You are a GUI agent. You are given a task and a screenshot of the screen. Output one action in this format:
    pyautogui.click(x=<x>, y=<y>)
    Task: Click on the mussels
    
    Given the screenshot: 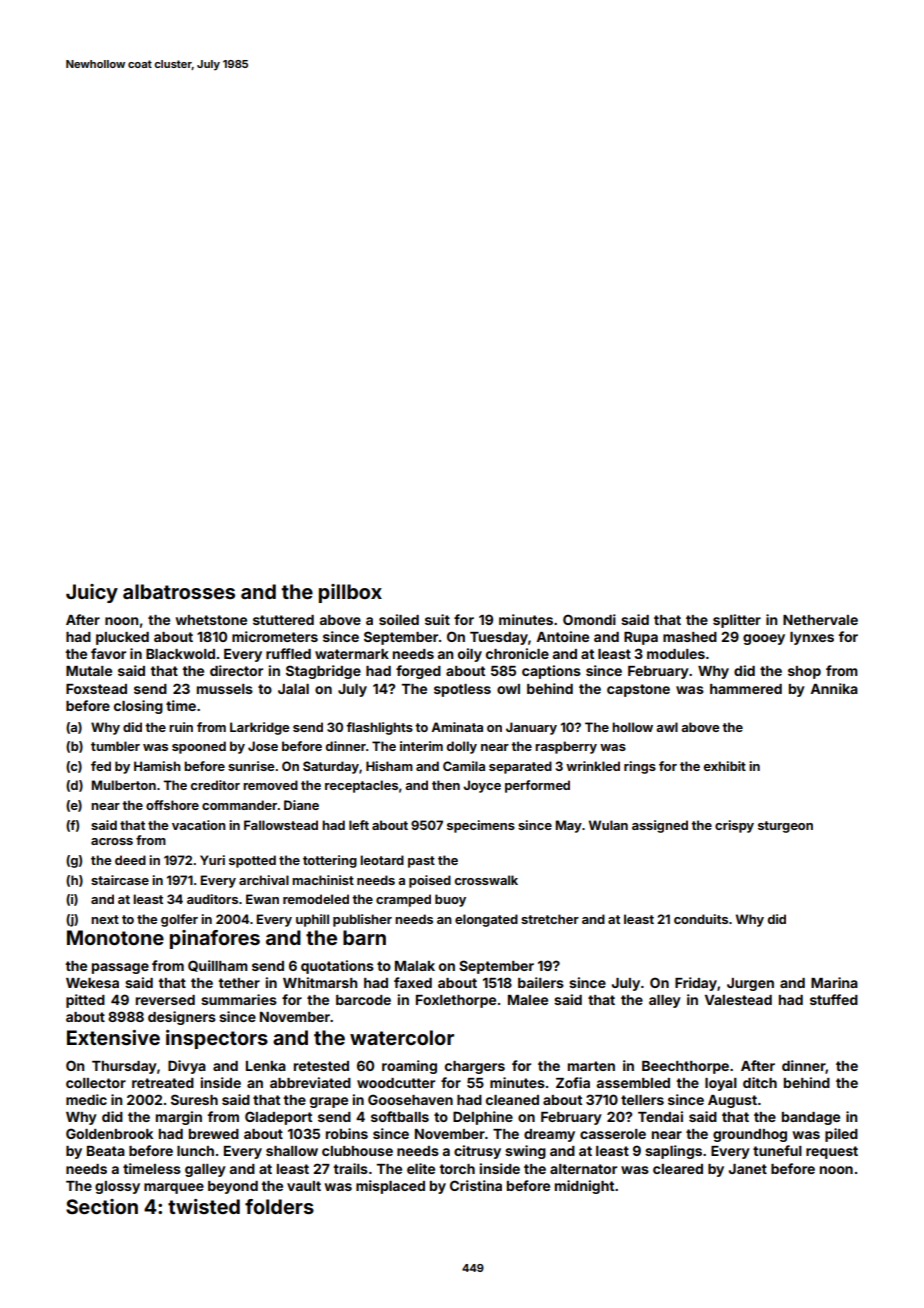 What is the action you would take?
    pyautogui.click(x=225, y=689)
